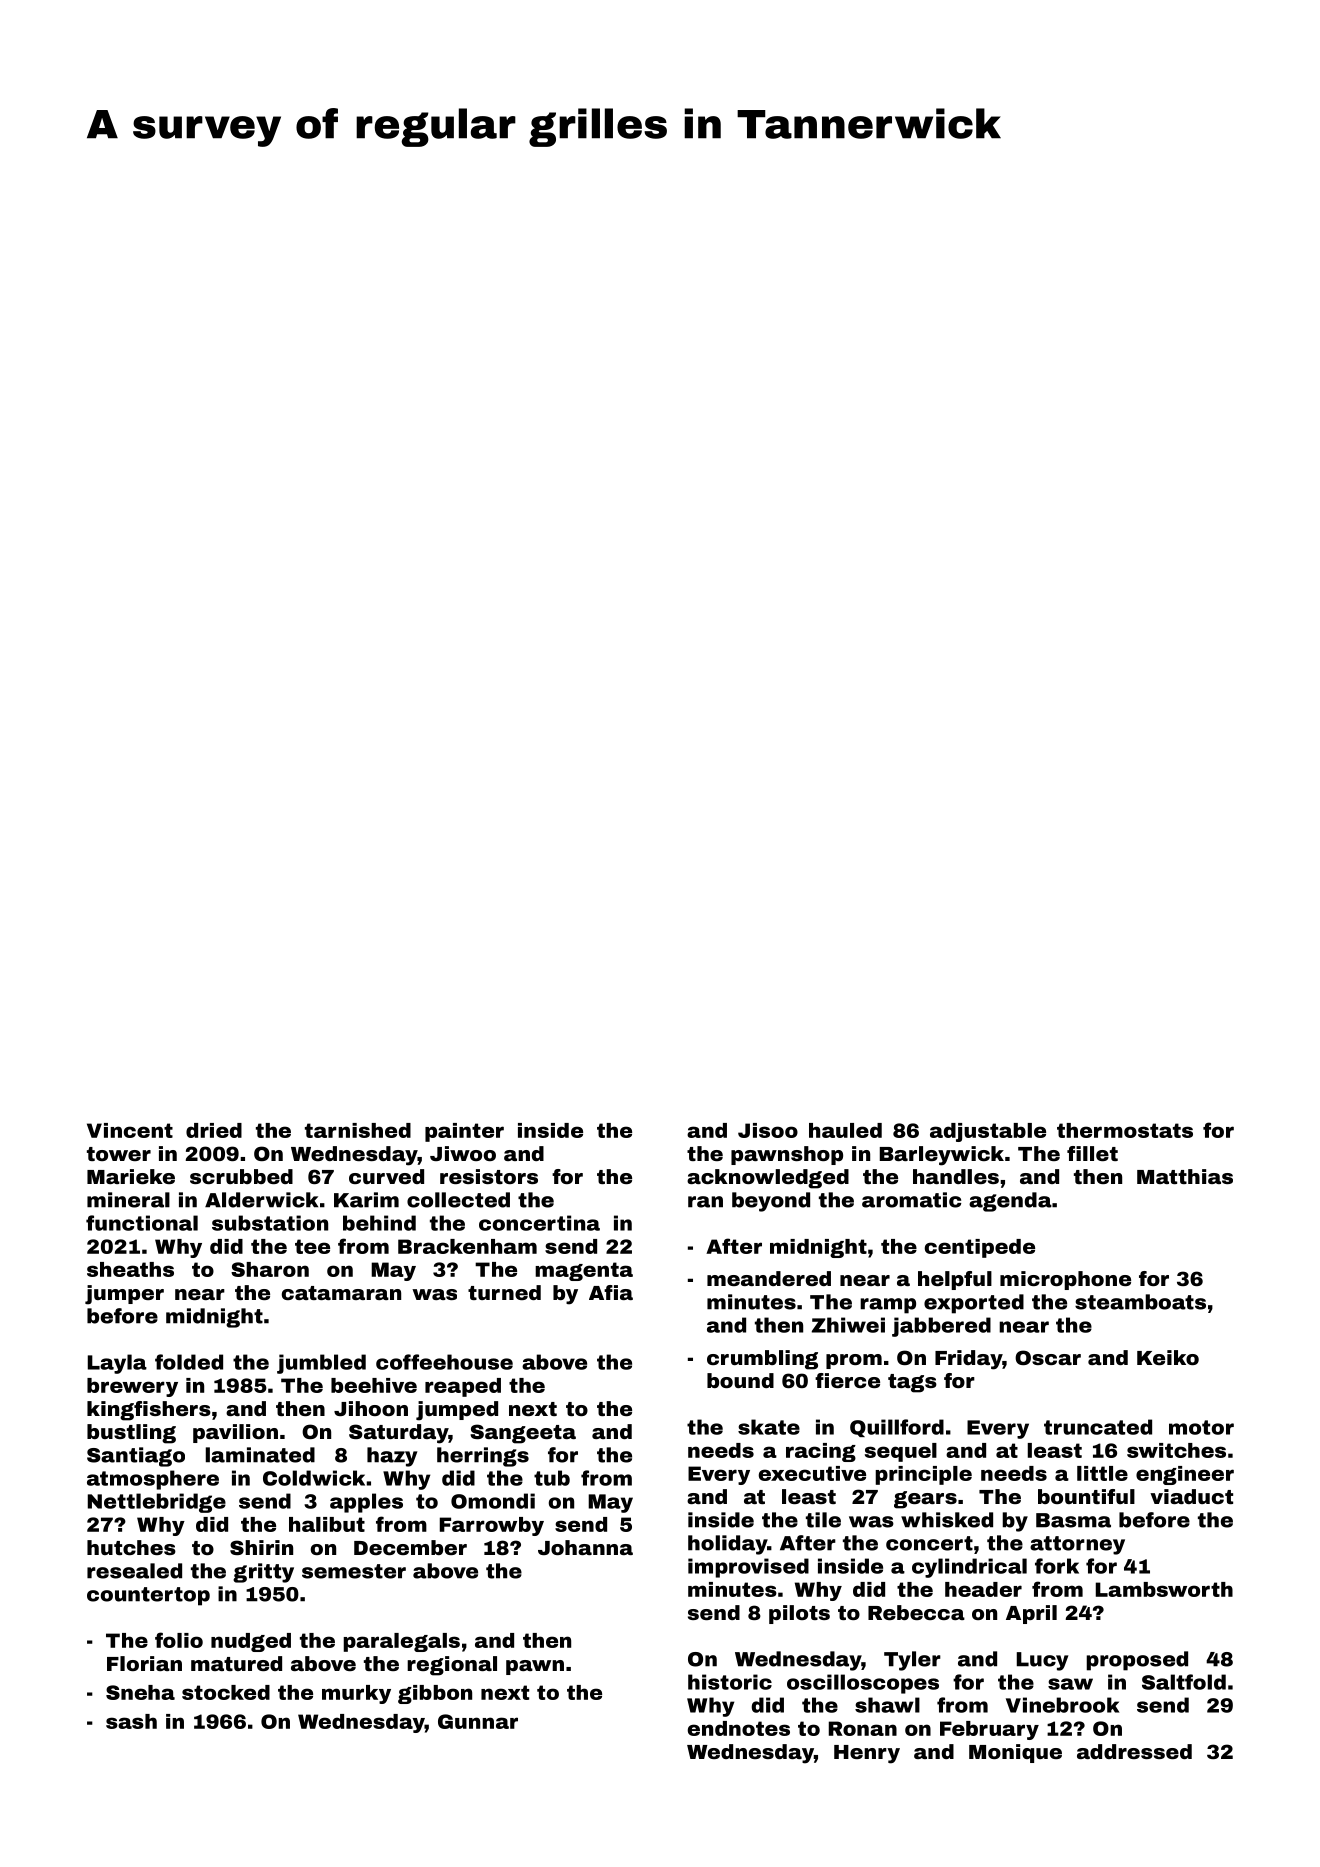 Image resolution: width=1320 pixels, height=1867 pixels. Describe the element at coordinates (730, 1682) in the screenshot. I see `historic` at that location.
